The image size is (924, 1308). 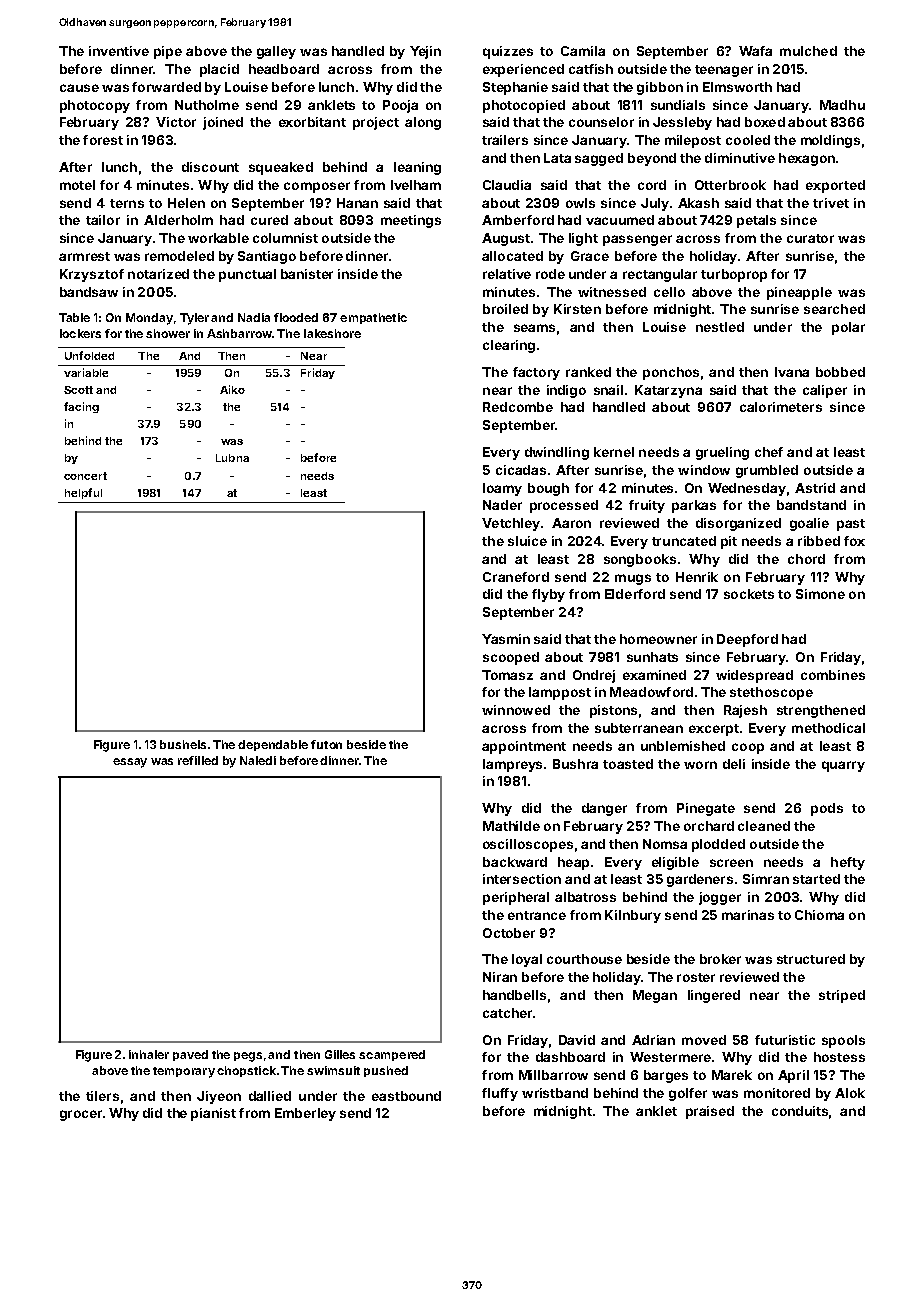 What do you see at coordinates (665, 844) in the screenshot?
I see `Nomsa` at bounding box center [665, 844].
